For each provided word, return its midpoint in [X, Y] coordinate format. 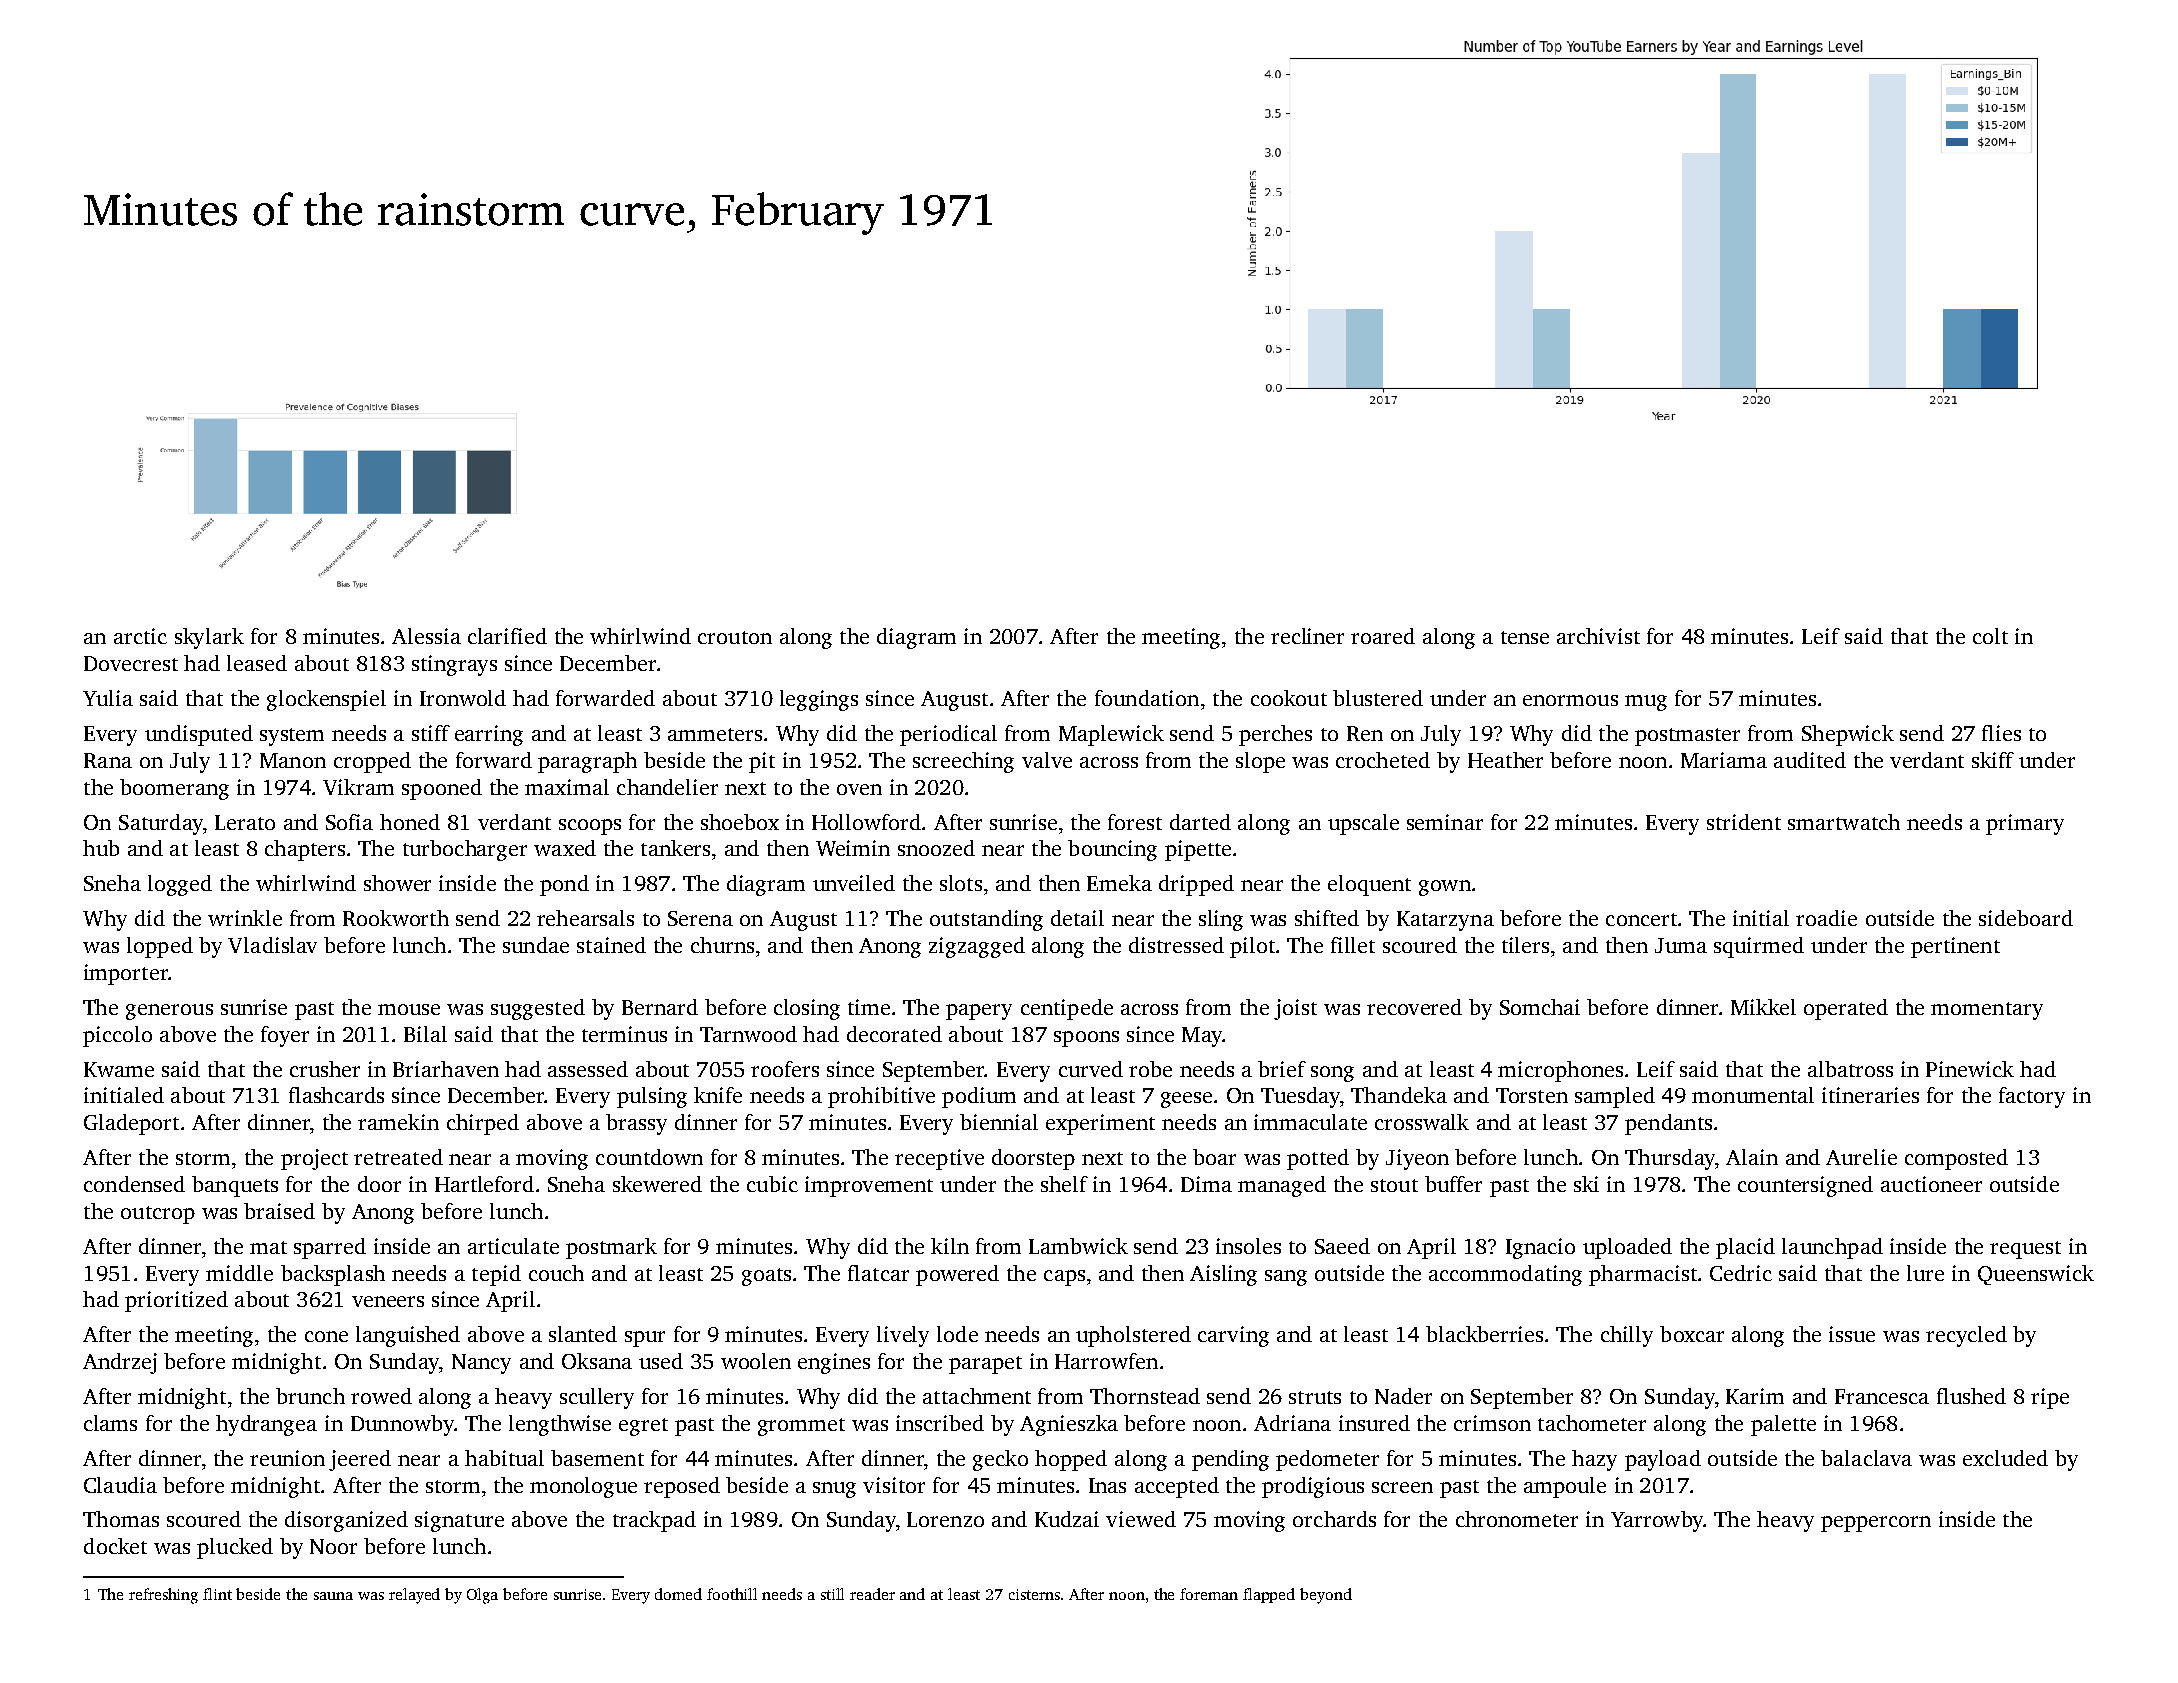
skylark [209, 638]
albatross [1850, 1069]
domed [678, 1594]
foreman [1209, 1594]
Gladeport [131, 1124]
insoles [1248, 1246]
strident [1744, 822]
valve [1047, 760]
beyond [1326, 1596]
